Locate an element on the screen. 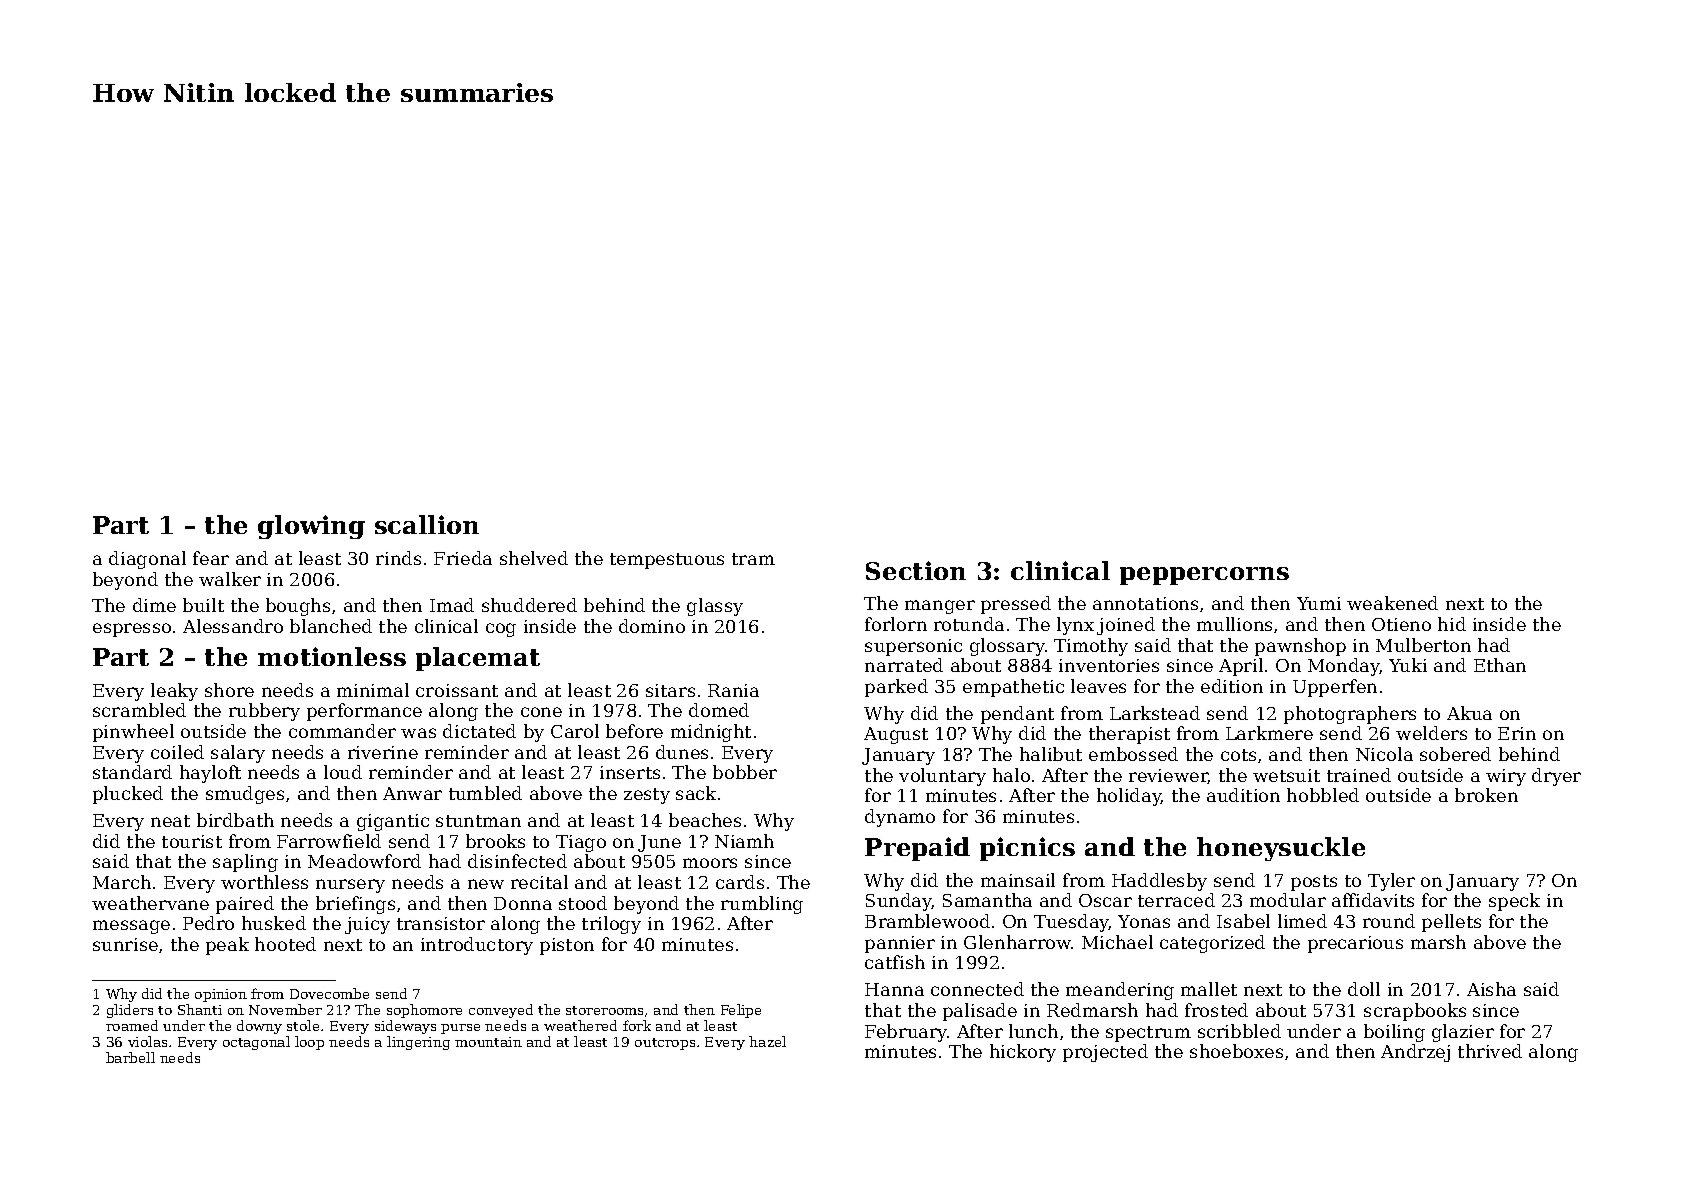  Ethan is located at coordinates (1500, 665).
